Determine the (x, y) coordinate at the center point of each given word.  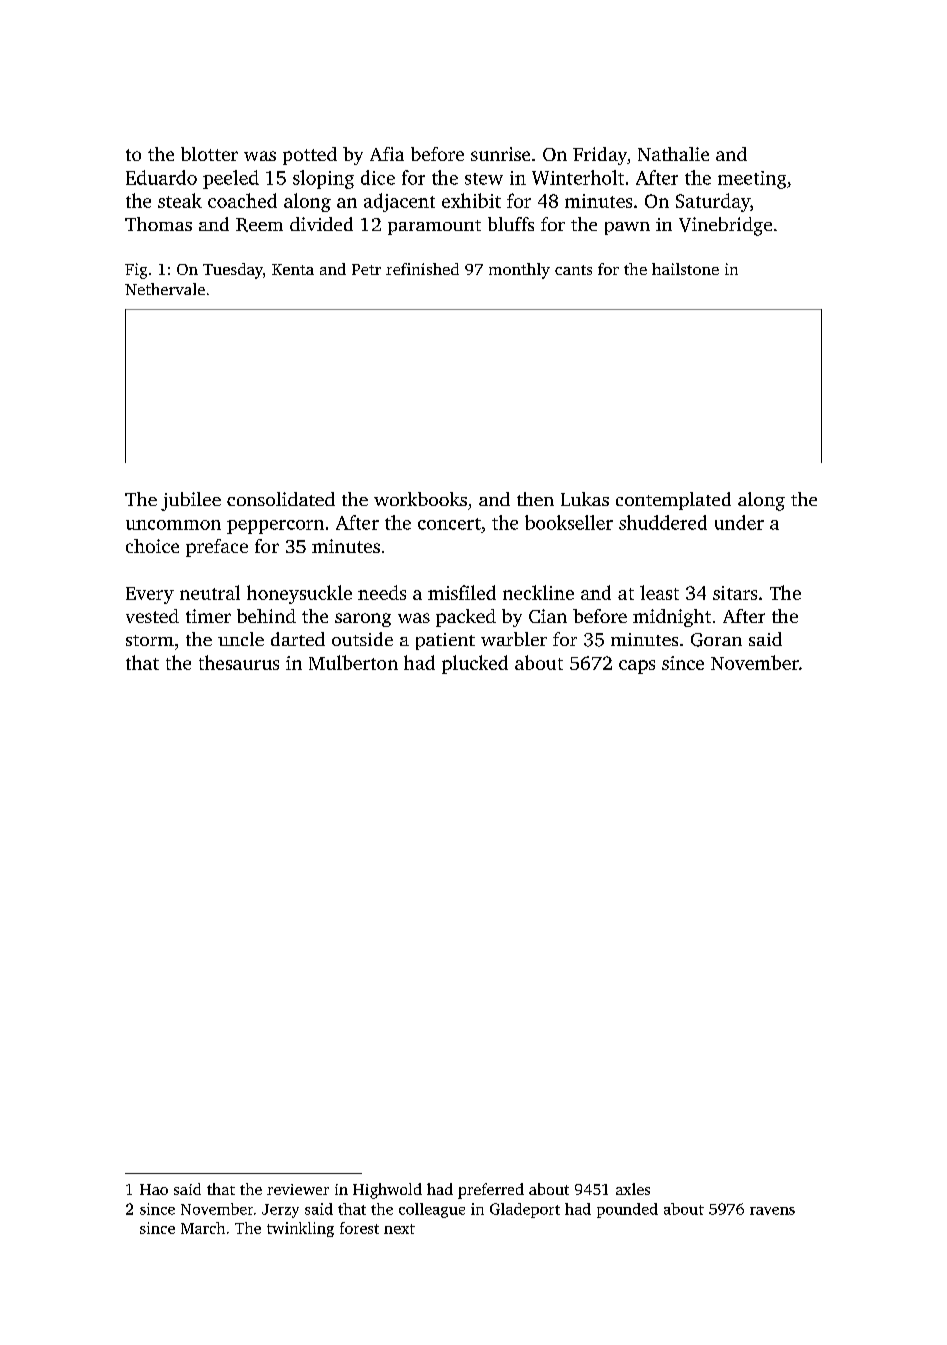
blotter (209, 154)
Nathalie (673, 154)
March (203, 1228)
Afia (387, 154)
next (399, 1229)
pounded (627, 1210)
